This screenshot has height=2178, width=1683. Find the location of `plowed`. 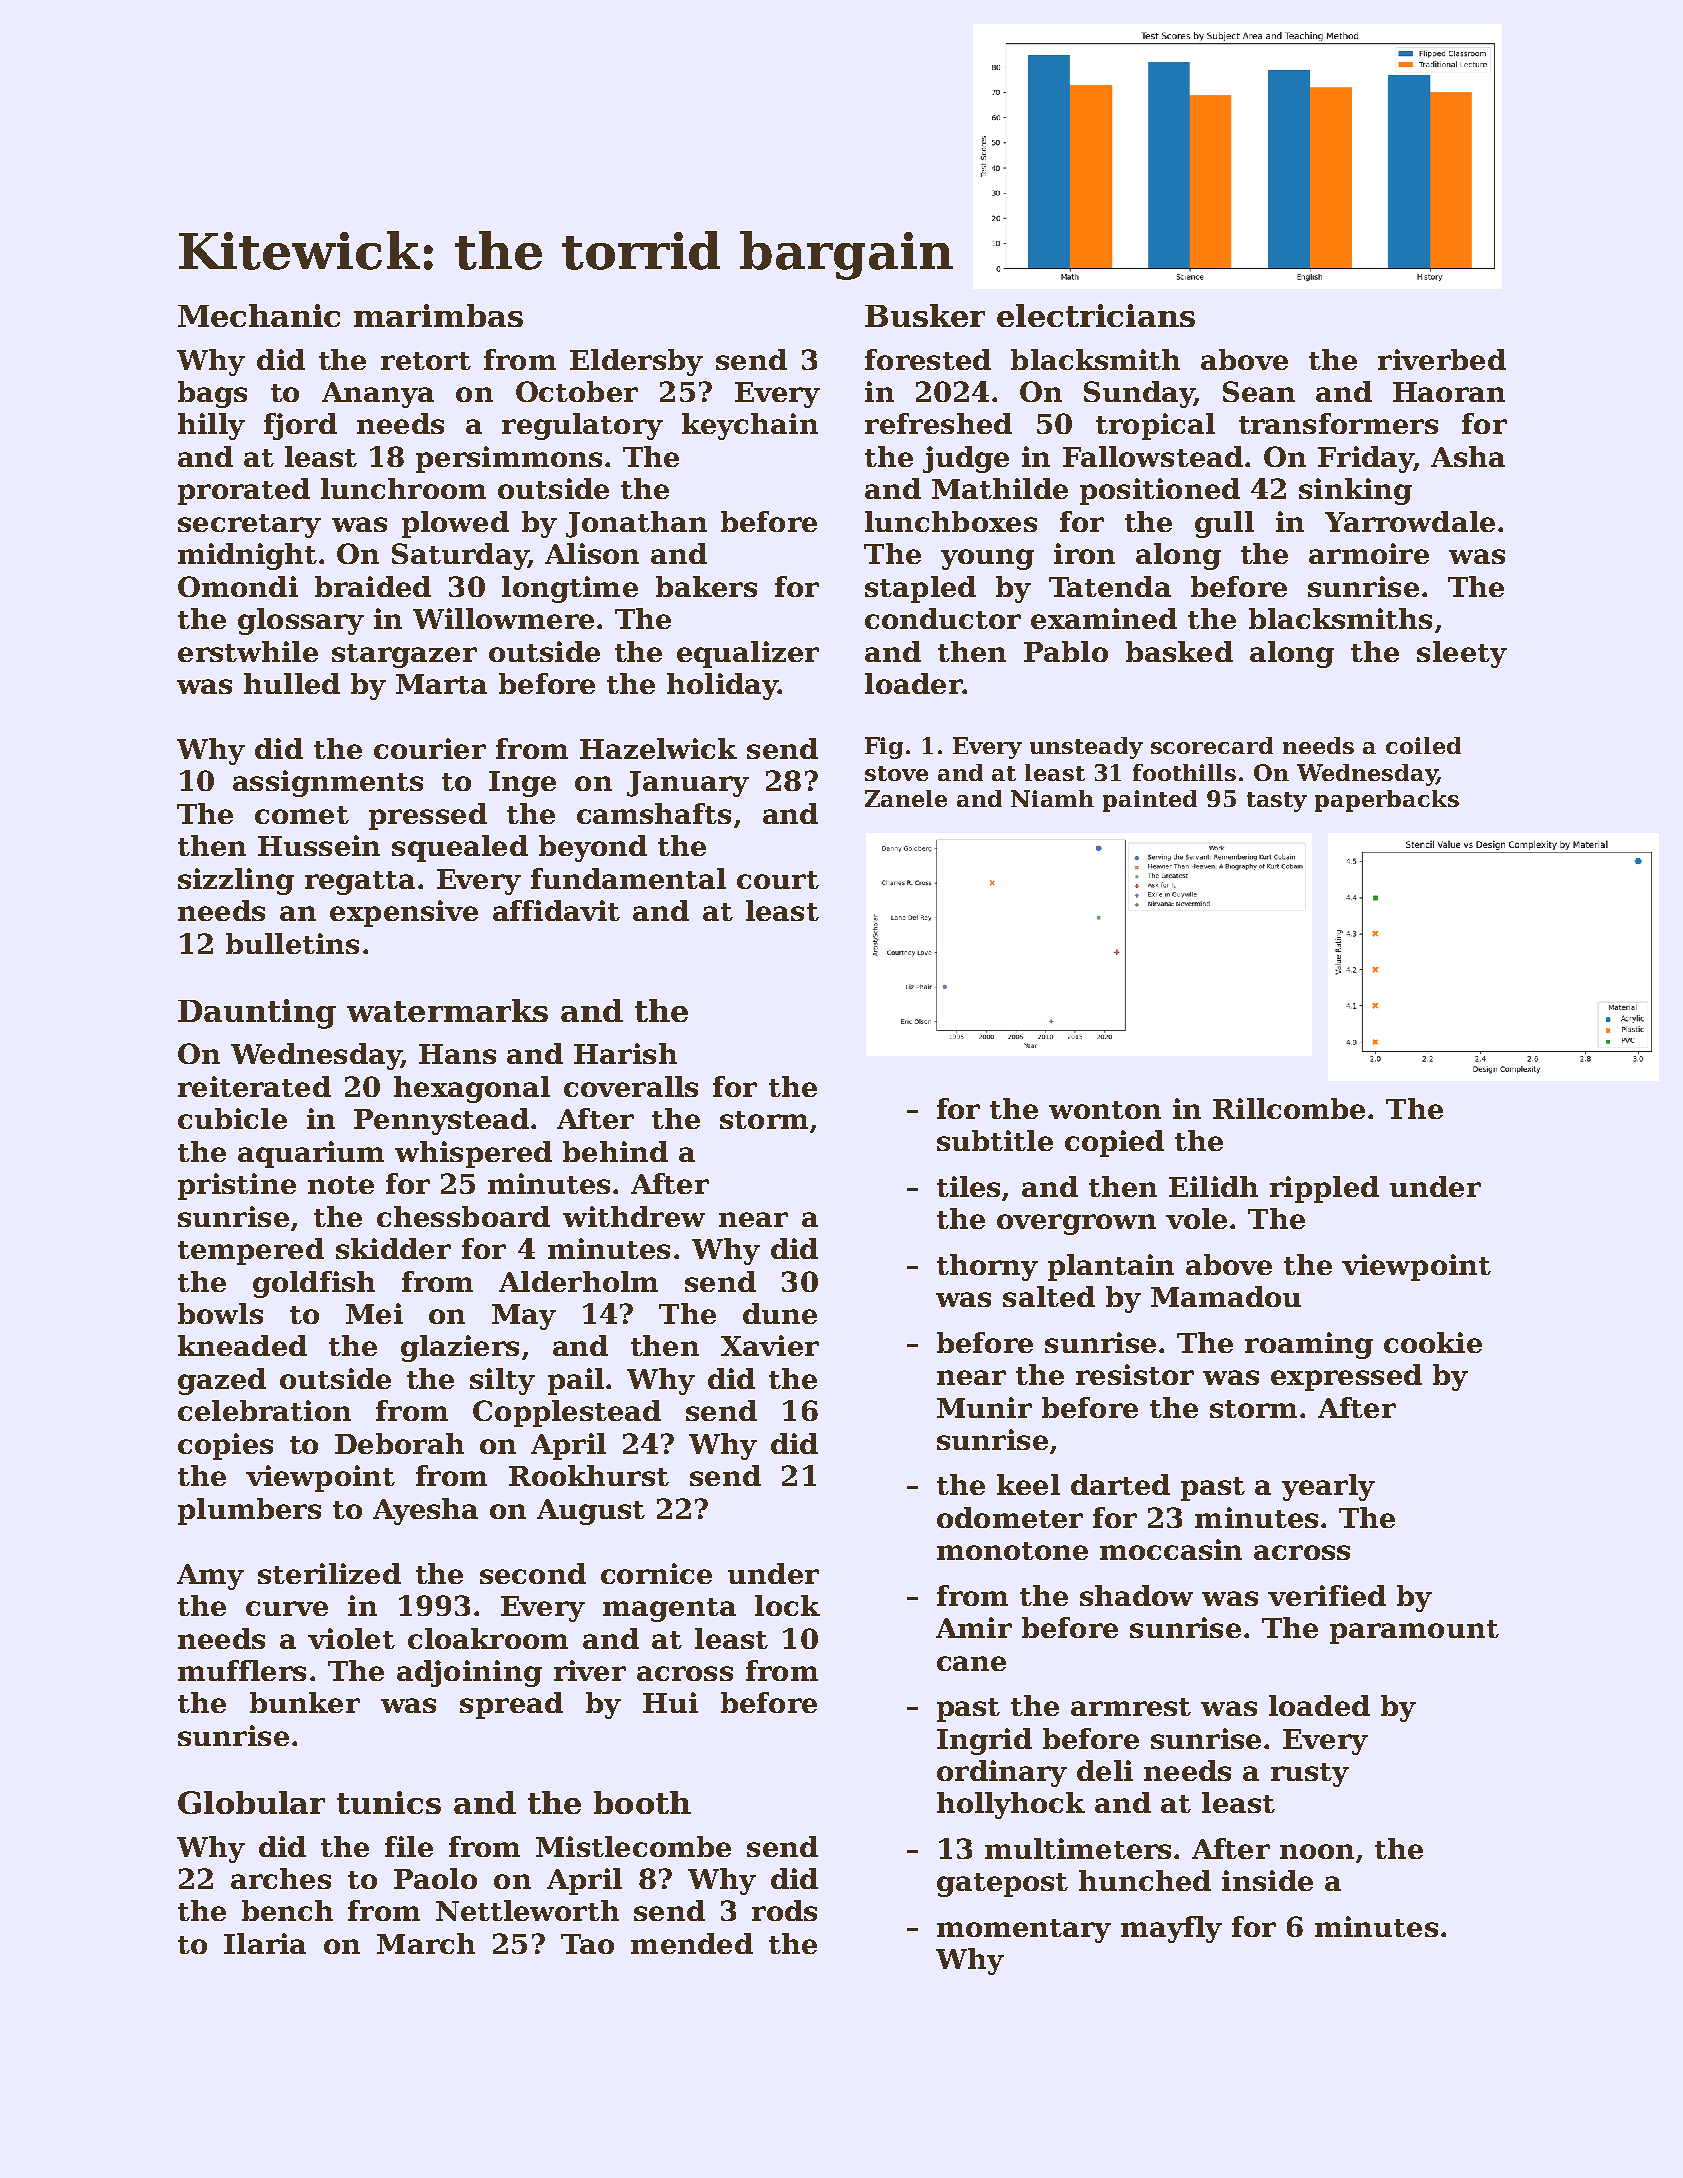

plowed is located at coordinates (455, 524).
